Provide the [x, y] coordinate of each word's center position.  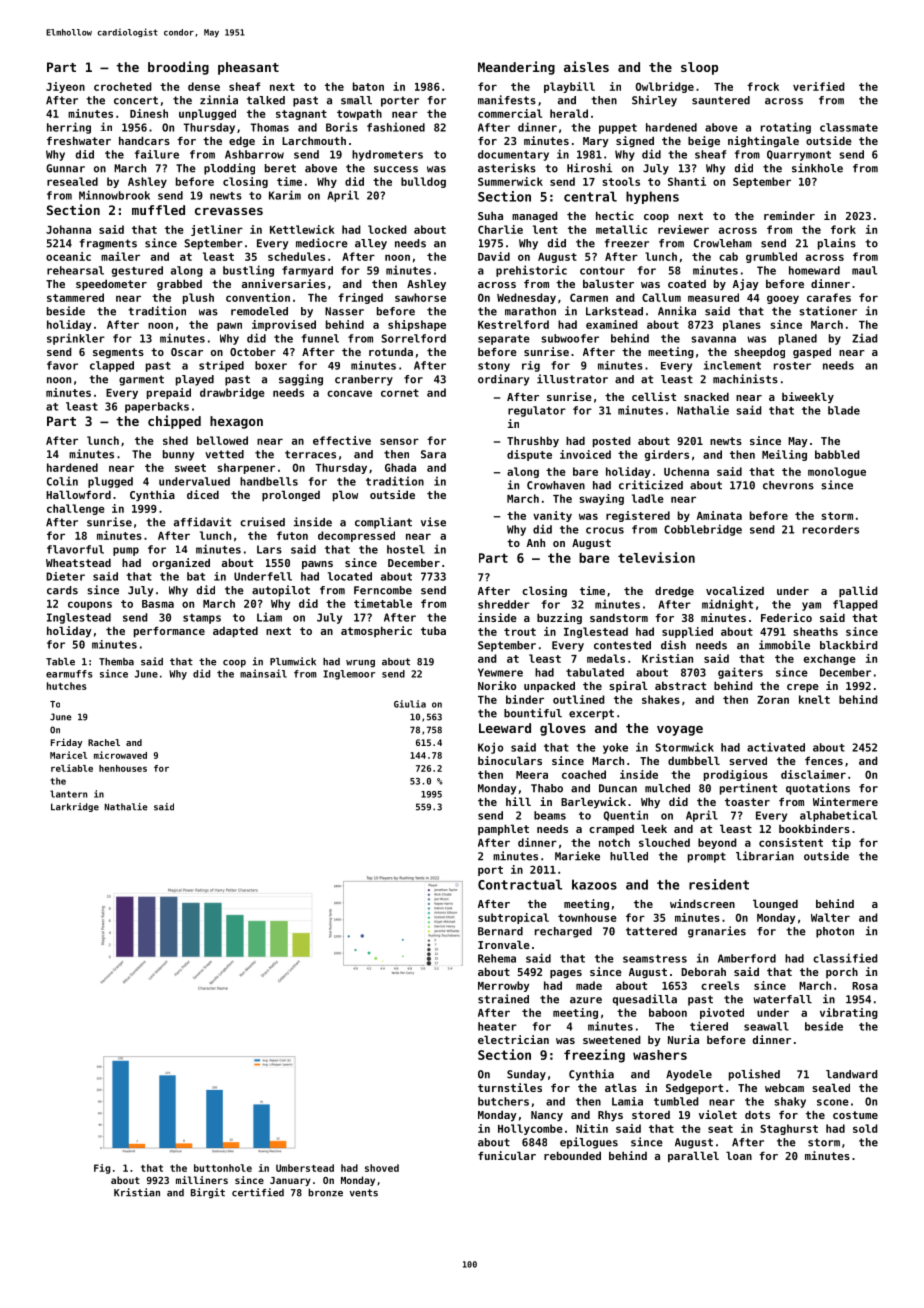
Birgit [208, 1193]
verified [819, 86]
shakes [661, 699]
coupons [90, 605]
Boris [342, 127]
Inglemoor [349, 675]
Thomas [270, 127]
